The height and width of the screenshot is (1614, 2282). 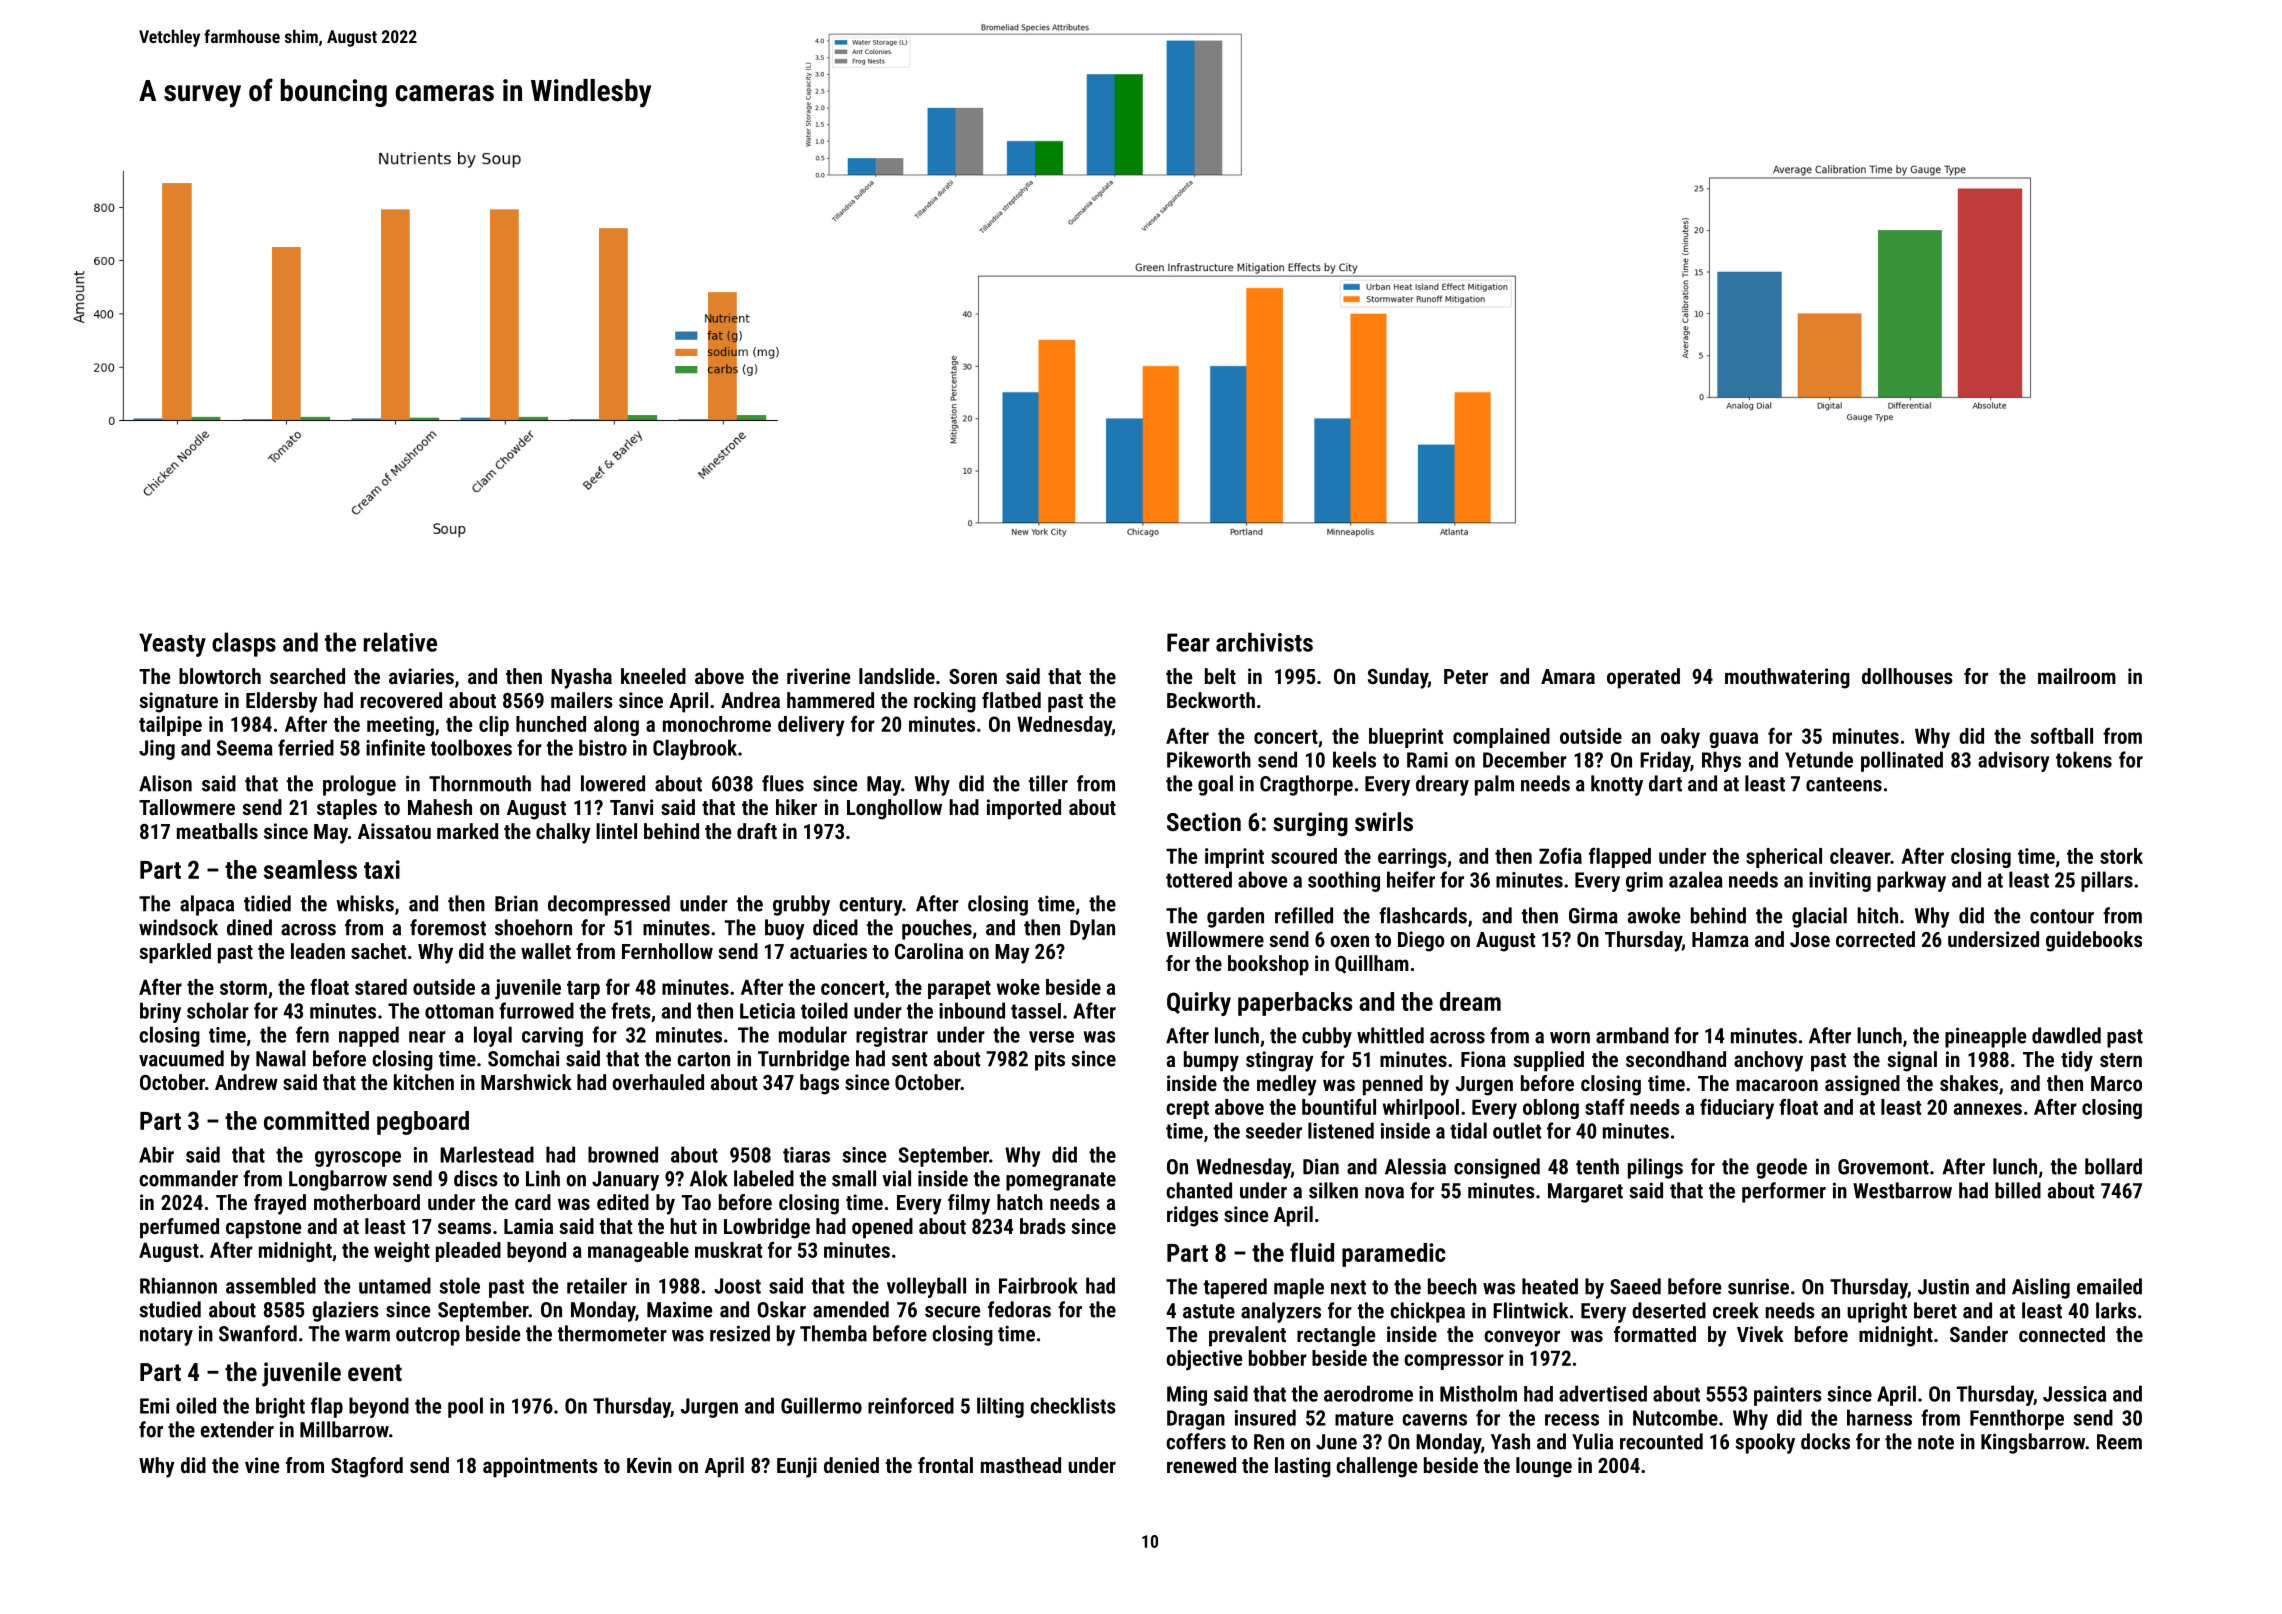 What do you see at coordinates (1758, 1286) in the screenshot?
I see `sunrise` at bounding box center [1758, 1286].
